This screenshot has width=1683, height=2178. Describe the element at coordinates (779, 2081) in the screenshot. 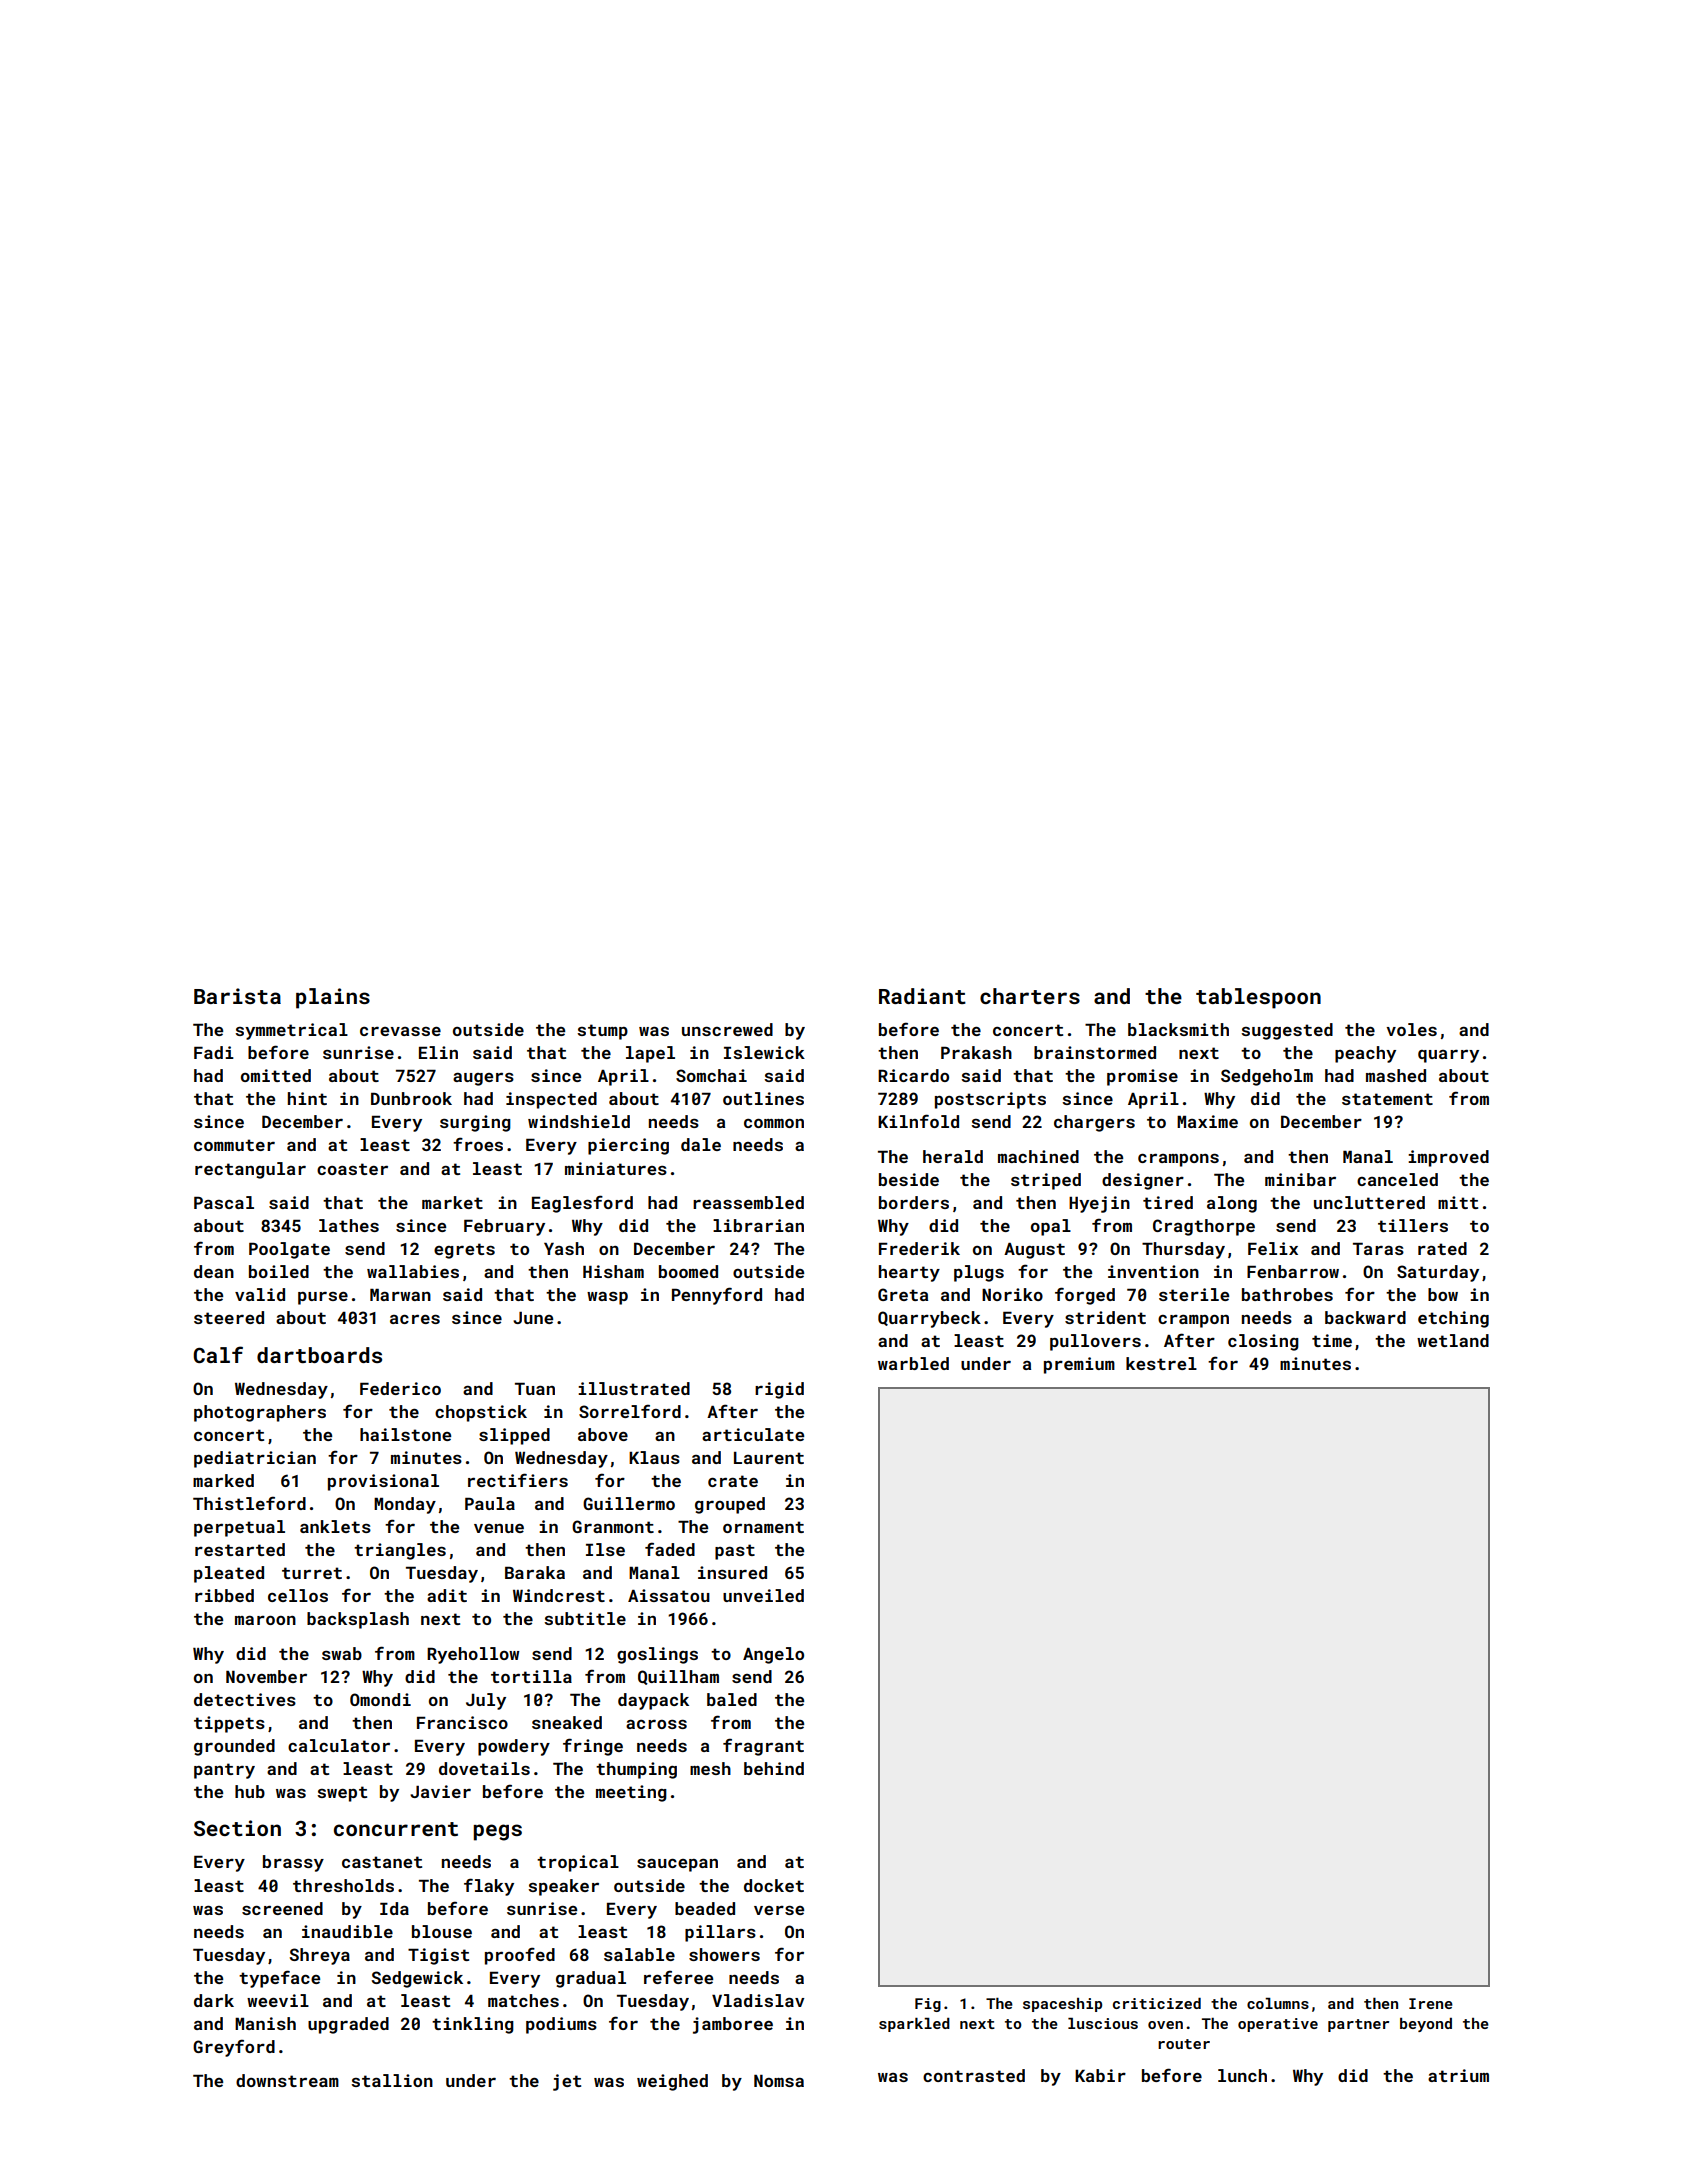

I see `Nomsa` at that location.
